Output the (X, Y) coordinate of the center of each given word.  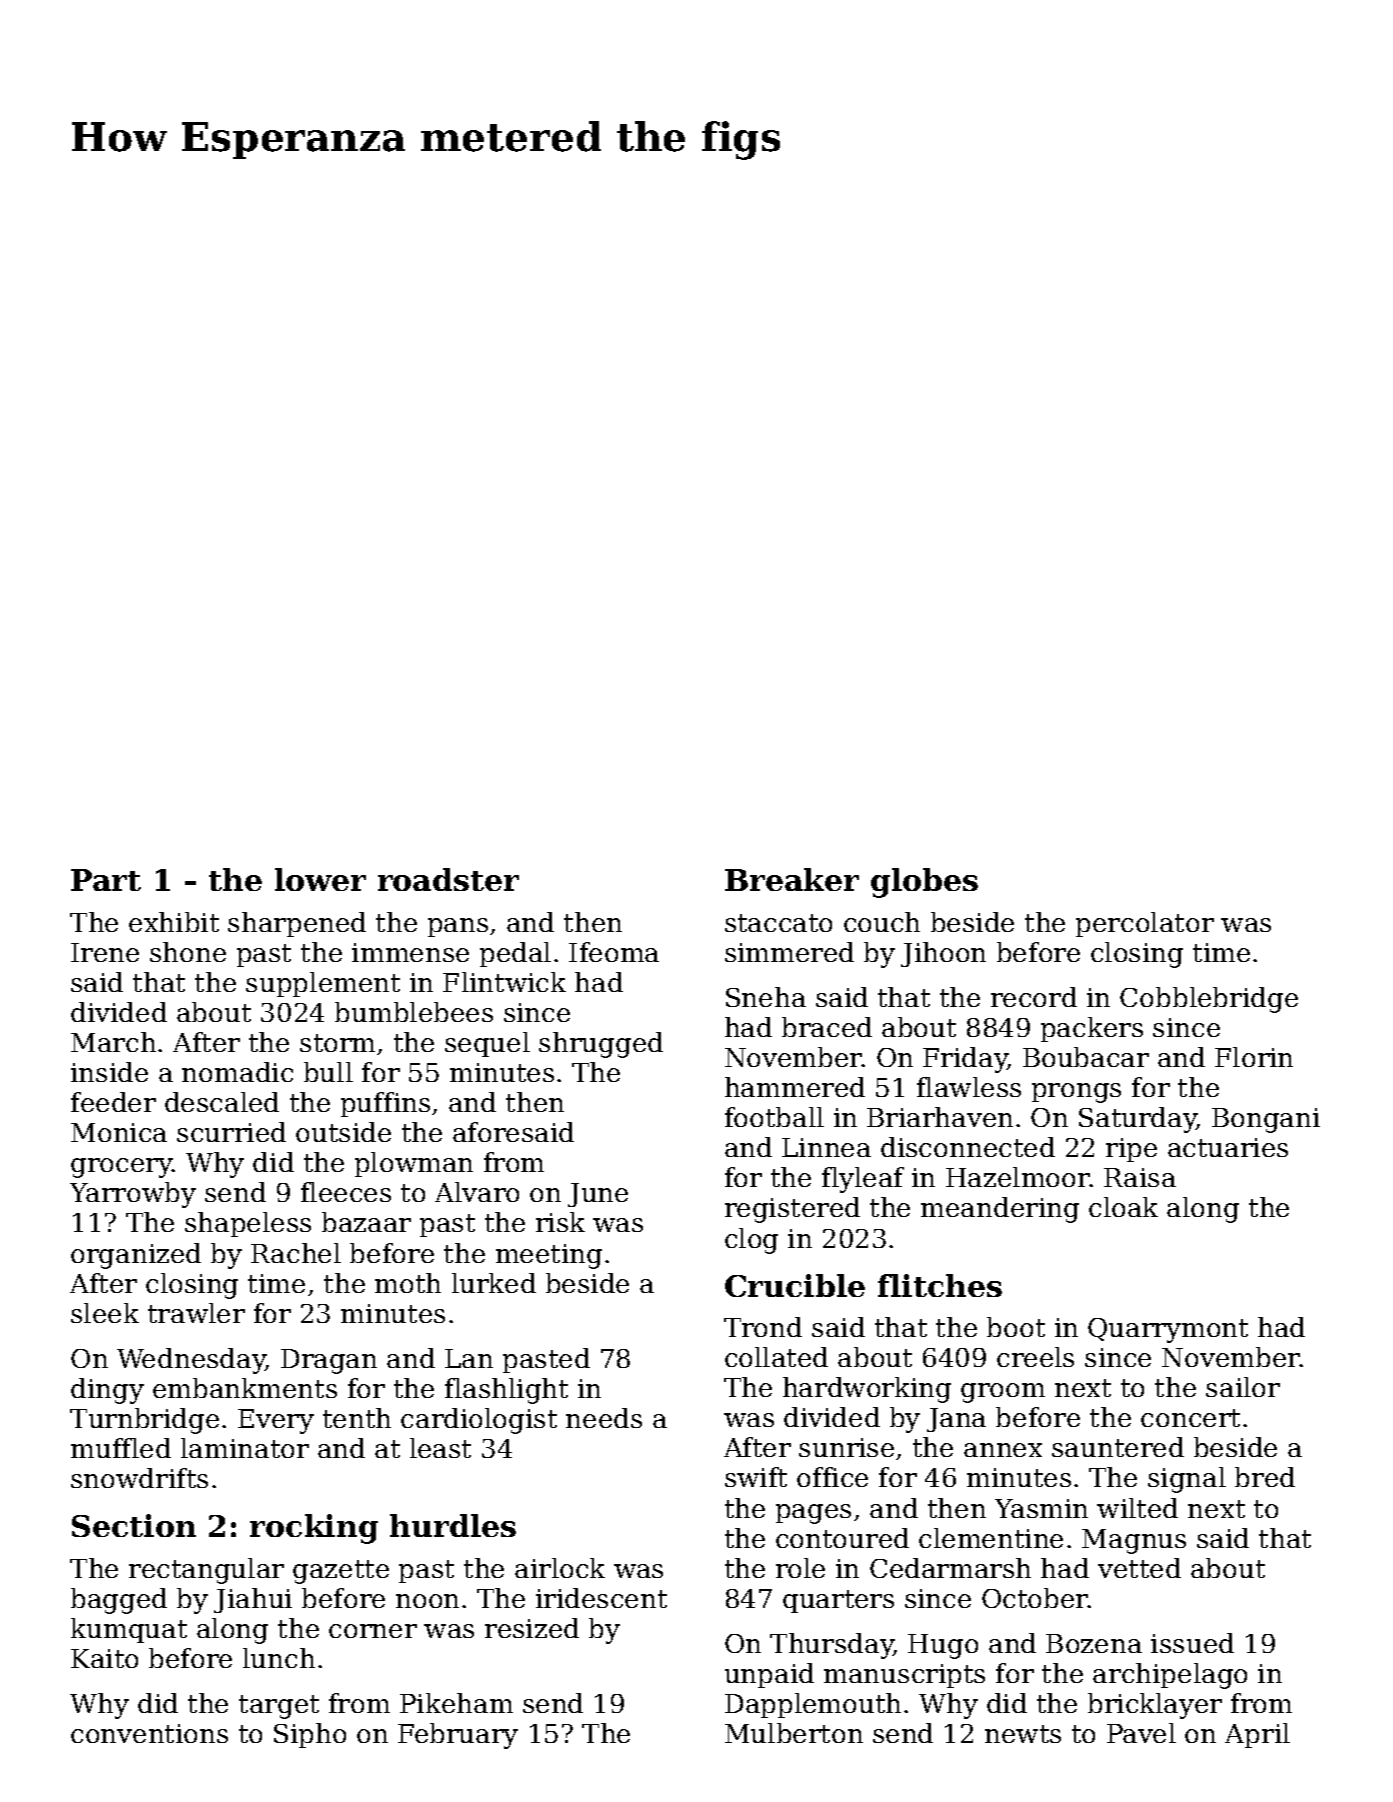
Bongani (1266, 1120)
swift (756, 1477)
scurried (231, 1132)
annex (1003, 1450)
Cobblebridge (1209, 1000)
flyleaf (863, 1180)
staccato (778, 923)
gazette (341, 1572)
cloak (1123, 1207)
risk (560, 1222)
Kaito (104, 1658)
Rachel (296, 1253)
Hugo (943, 1646)
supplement (323, 984)
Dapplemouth (813, 1705)
